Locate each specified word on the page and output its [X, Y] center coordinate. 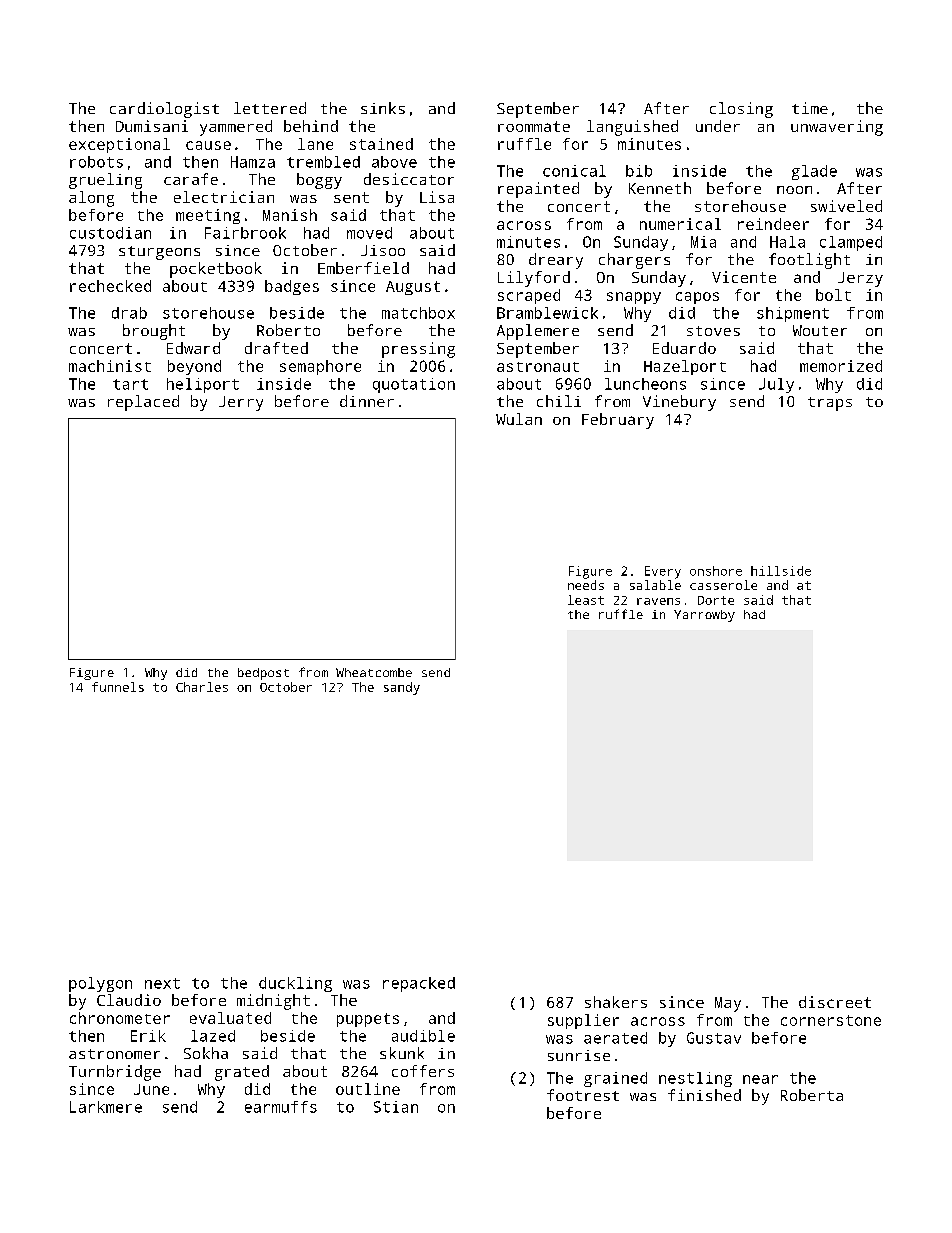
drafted [276, 348]
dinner [367, 401]
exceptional [119, 145]
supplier [583, 1021]
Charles [202, 687]
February [618, 421]
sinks [383, 108]
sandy [402, 688]
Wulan [519, 419]
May [728, 1004]
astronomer [114, 1054]
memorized [841, 366]
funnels [118, 687]
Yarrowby [704, 616]
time [810, 108]
